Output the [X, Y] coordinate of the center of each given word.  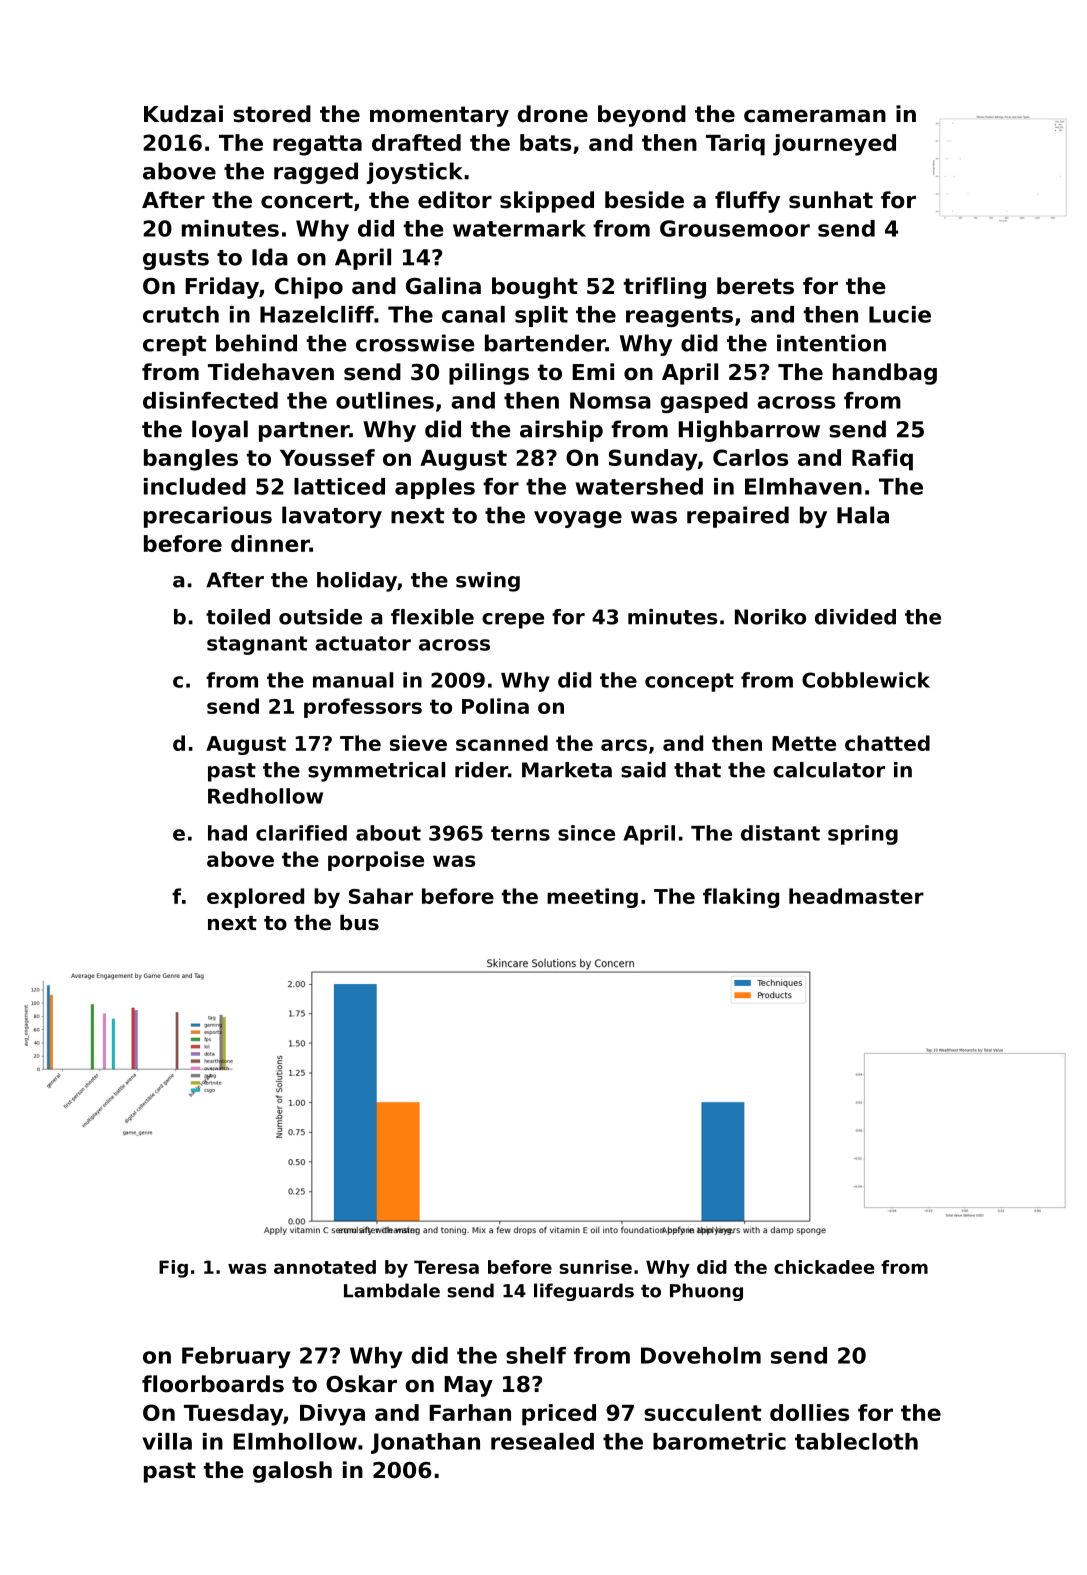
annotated [325, 1267]
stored [272, 114]
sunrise [595, 1267]
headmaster [856, 896]
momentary [439, 116]
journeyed [834, 145]
